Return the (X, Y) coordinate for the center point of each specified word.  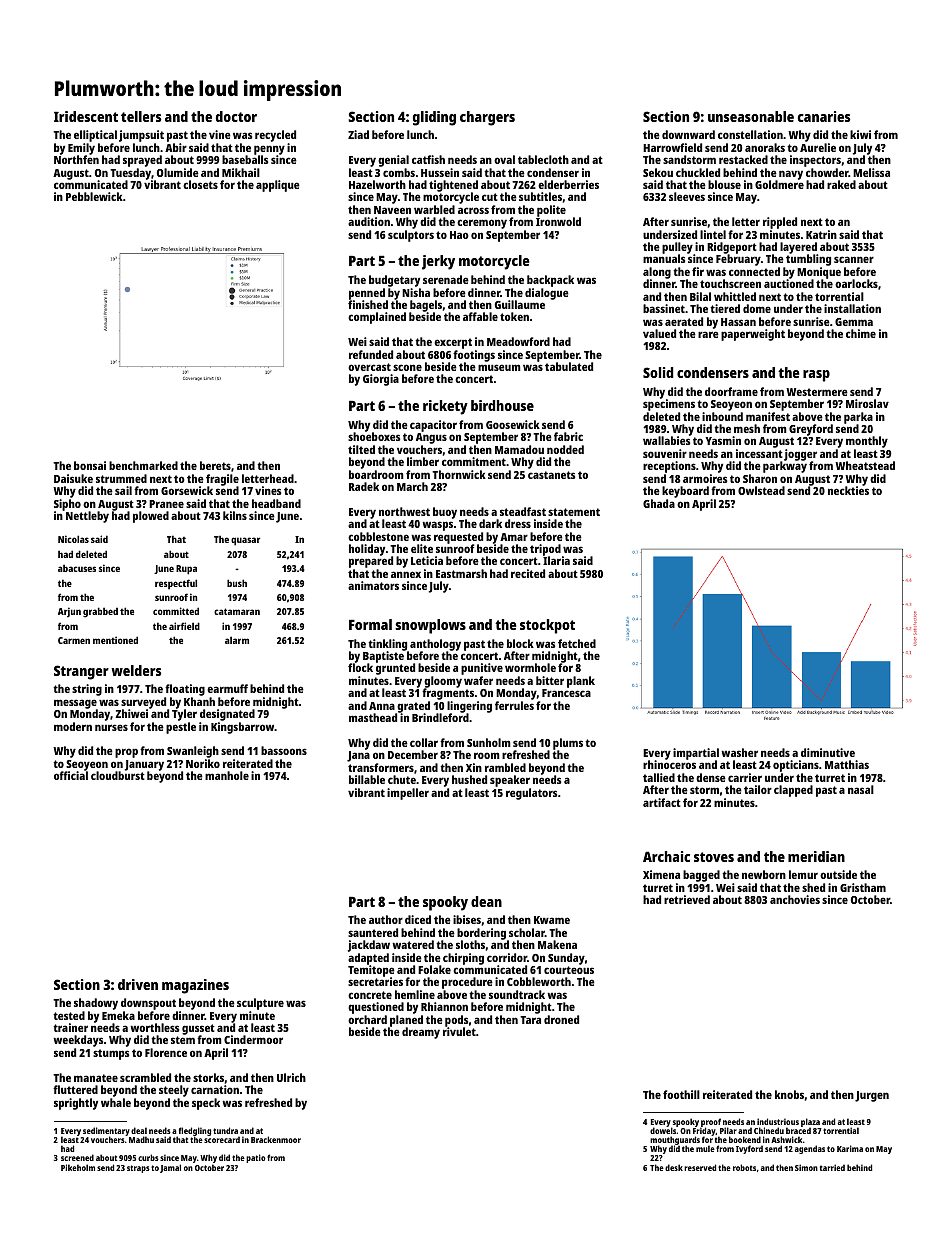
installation (852, 308)
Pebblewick (94, 196)
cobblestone (378, 536)
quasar (245, 541)
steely (174, 1091)
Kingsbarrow (243, 728)
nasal (861, 789)
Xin (474, 767)
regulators (531, 794)
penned (367, 294)
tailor (758, 789)
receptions (669, 467)
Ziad (358, 134)
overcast (369, 367)
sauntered (373, 932)
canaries (824, 116)
